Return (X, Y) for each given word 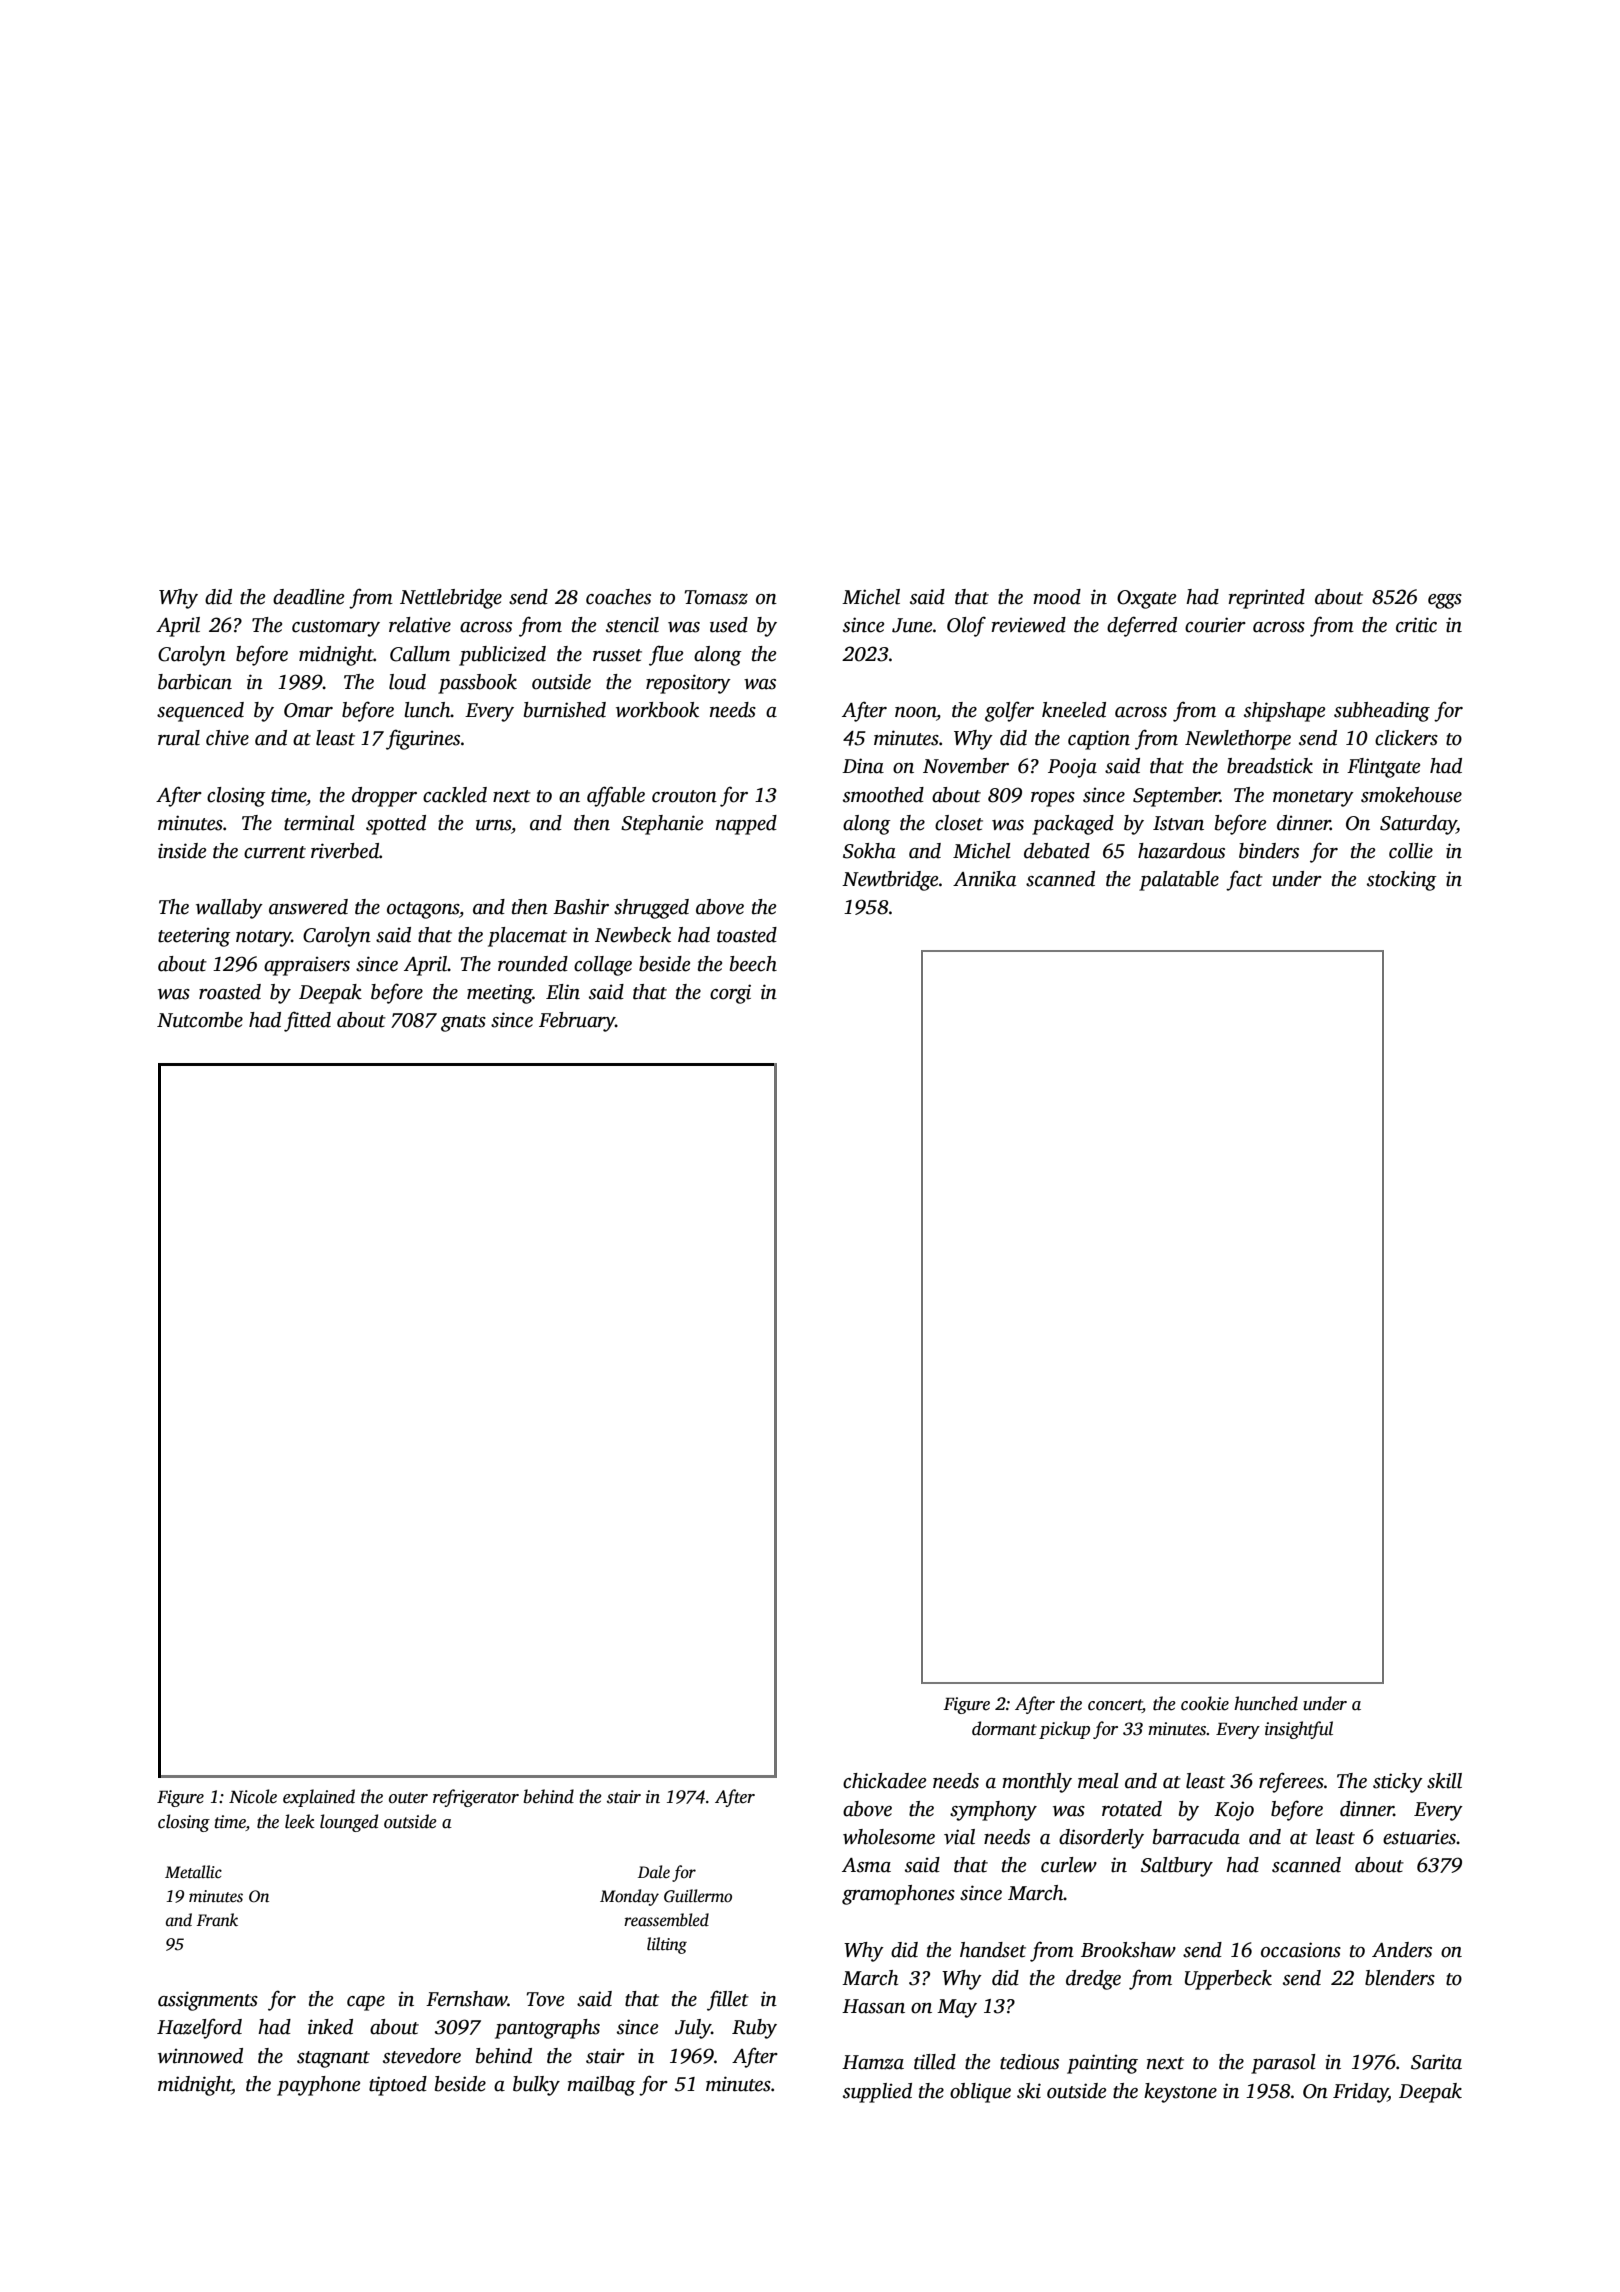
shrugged (651, 909)
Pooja (1072, 768)
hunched (1266, 1703)
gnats (463, 1023)
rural (179, 738)
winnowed (200, 2056)
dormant (1004, 1728)
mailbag (601, 2086)
